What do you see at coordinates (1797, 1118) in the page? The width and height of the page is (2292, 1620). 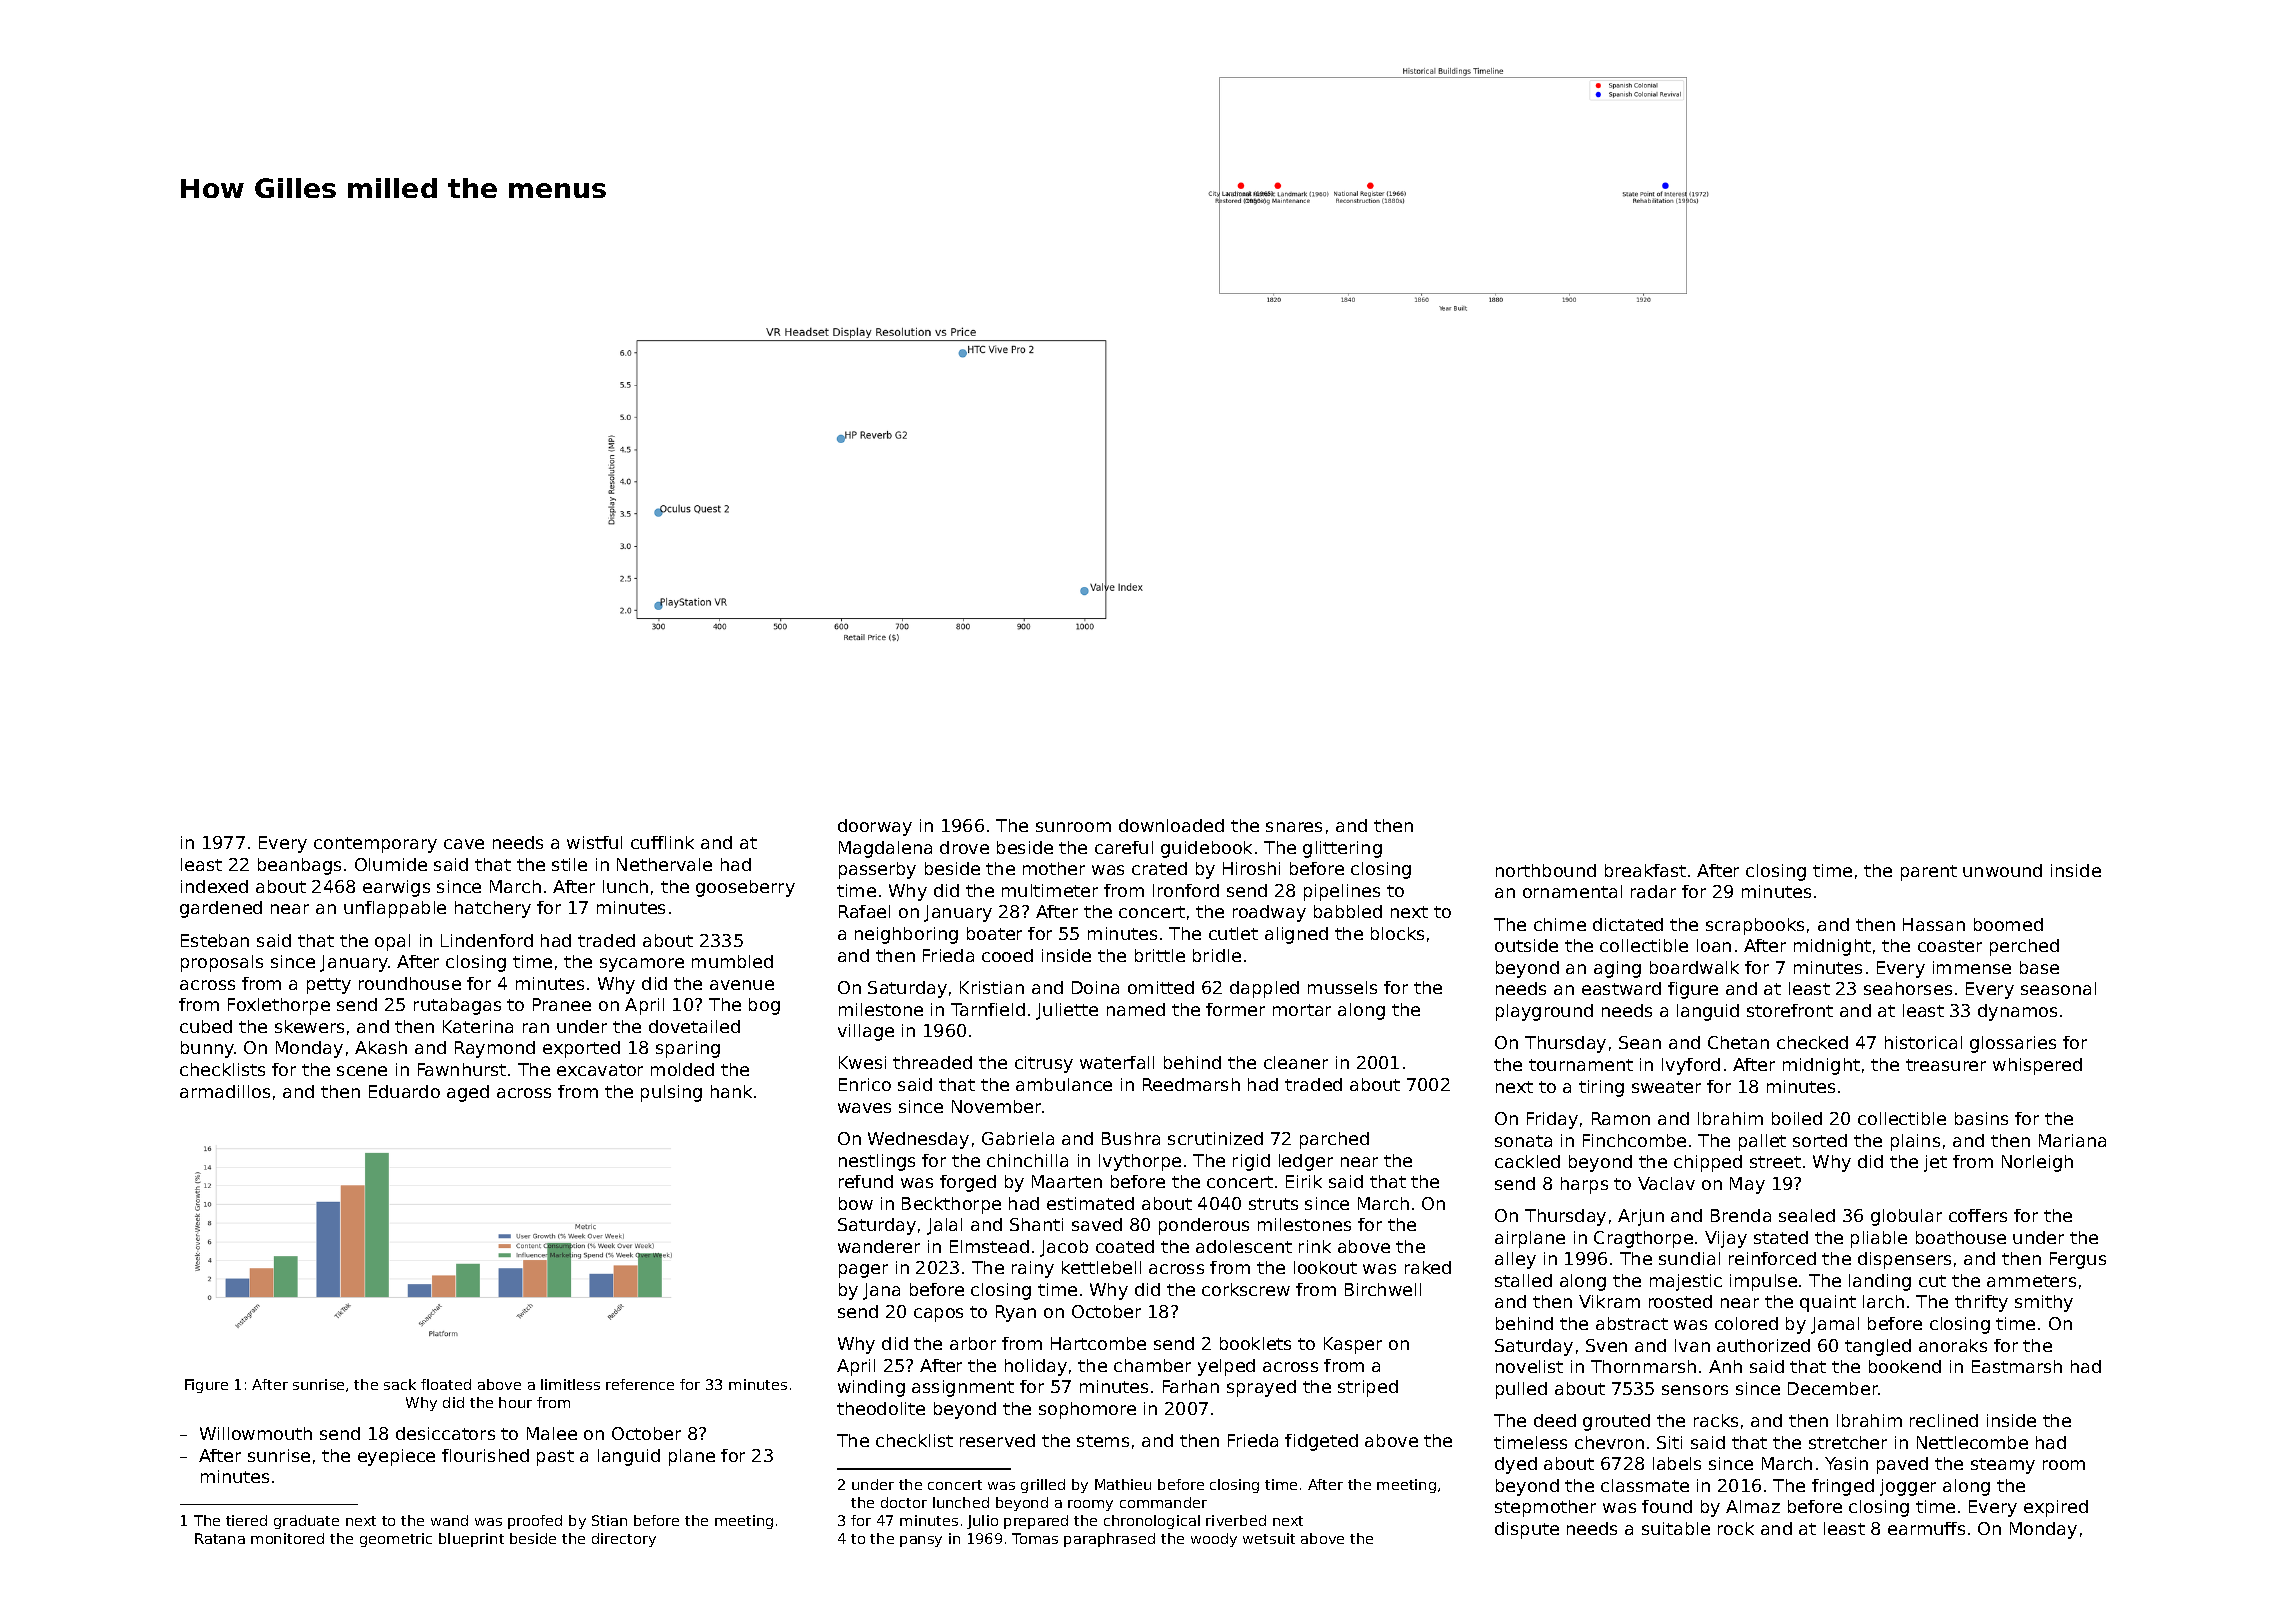 I see `boiled` at bounding box center [1797, 1118].
